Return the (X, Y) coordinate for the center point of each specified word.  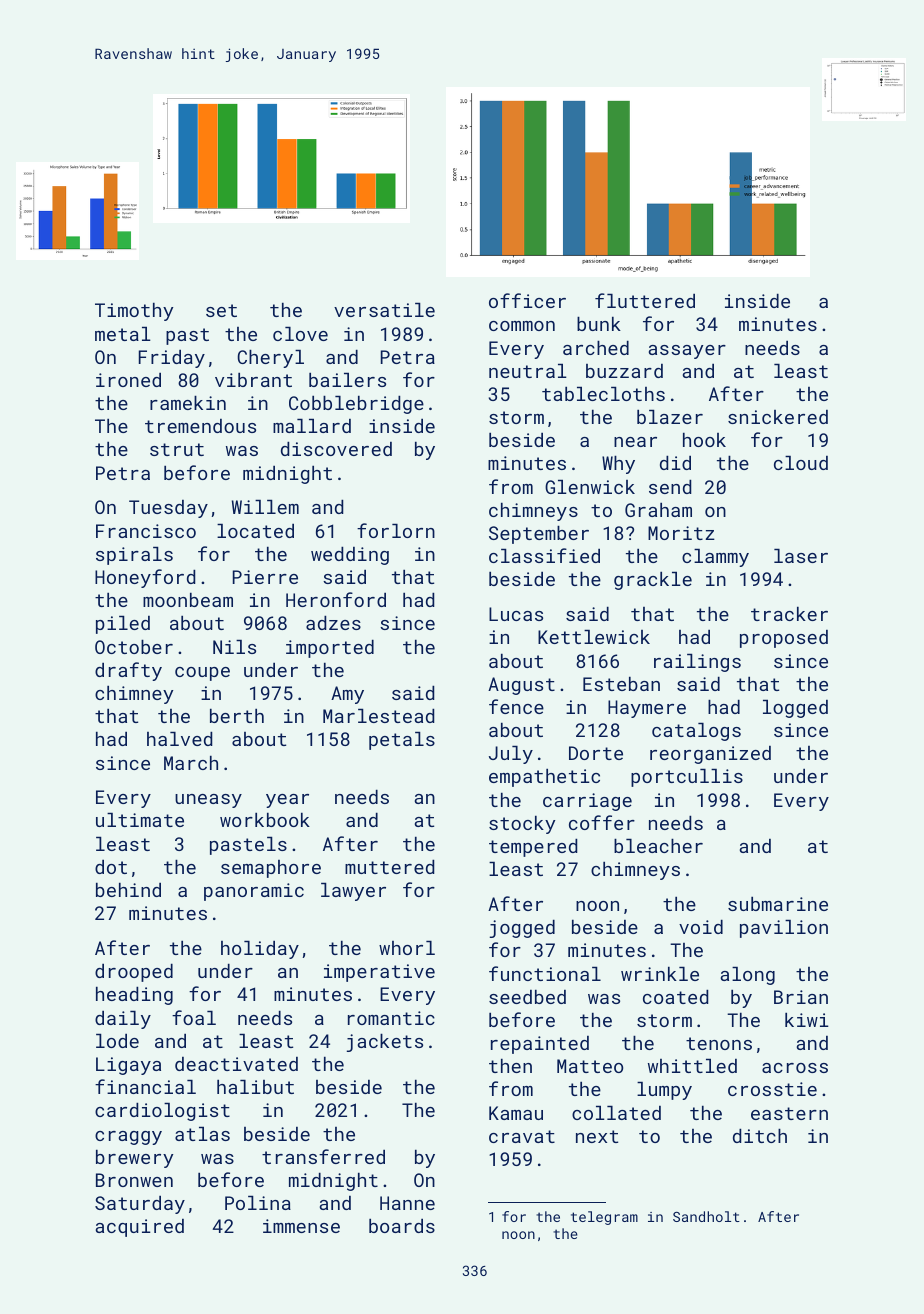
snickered (778, 417)
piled (123, 625)
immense (301, 1226)
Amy (347, 695)
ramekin (188, 403)
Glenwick (590, 487)
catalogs (696, 732)
